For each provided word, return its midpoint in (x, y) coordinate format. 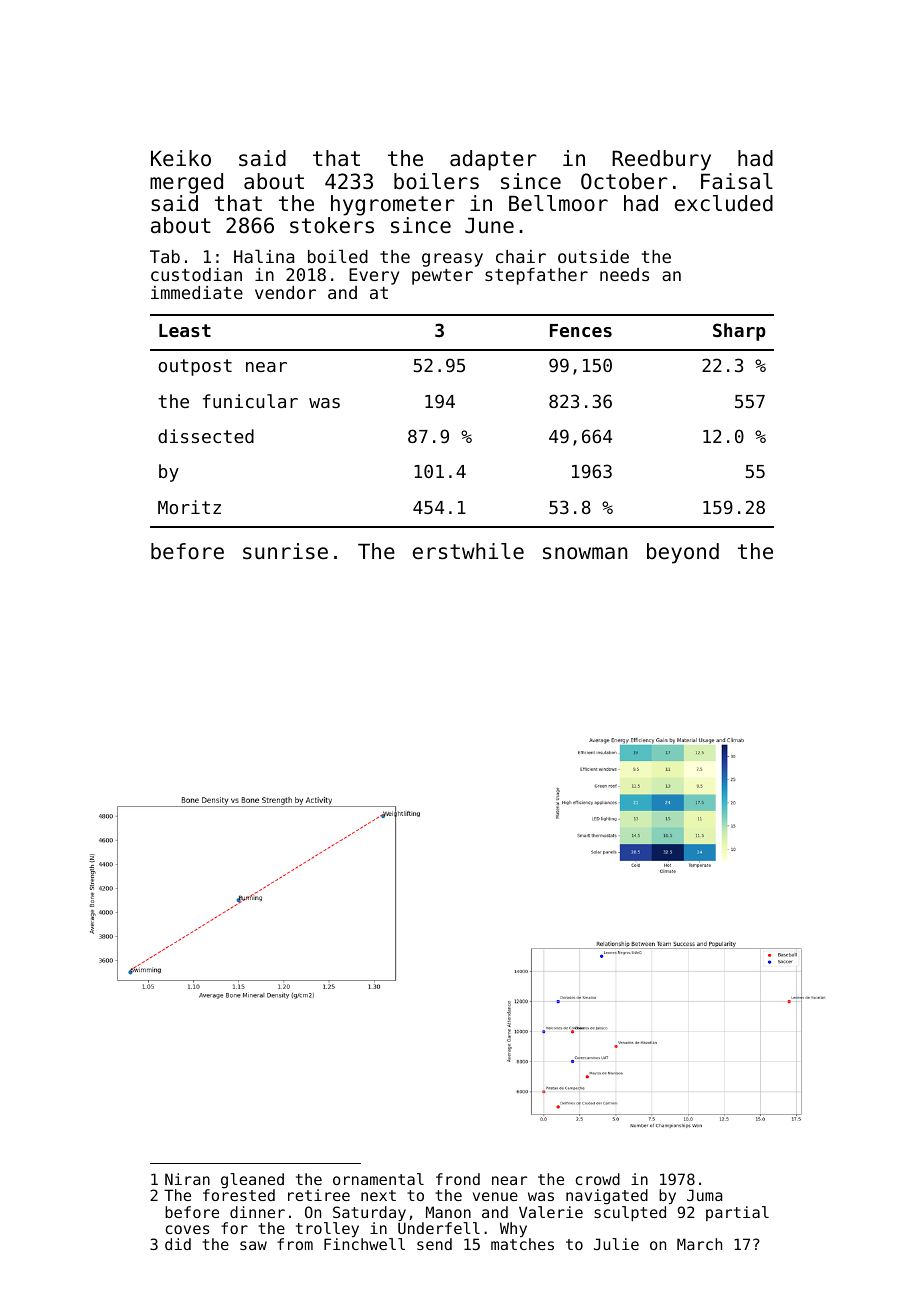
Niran (187, 1179)
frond (458, 1179)
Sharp (739, 332)
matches (522, 1244)
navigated (607, 1197)
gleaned (252, 1181)
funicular (250, 401)
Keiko (181, 158)
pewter (442, 277)
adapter (493, 160)
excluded (724, 203)
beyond (683, 553)
